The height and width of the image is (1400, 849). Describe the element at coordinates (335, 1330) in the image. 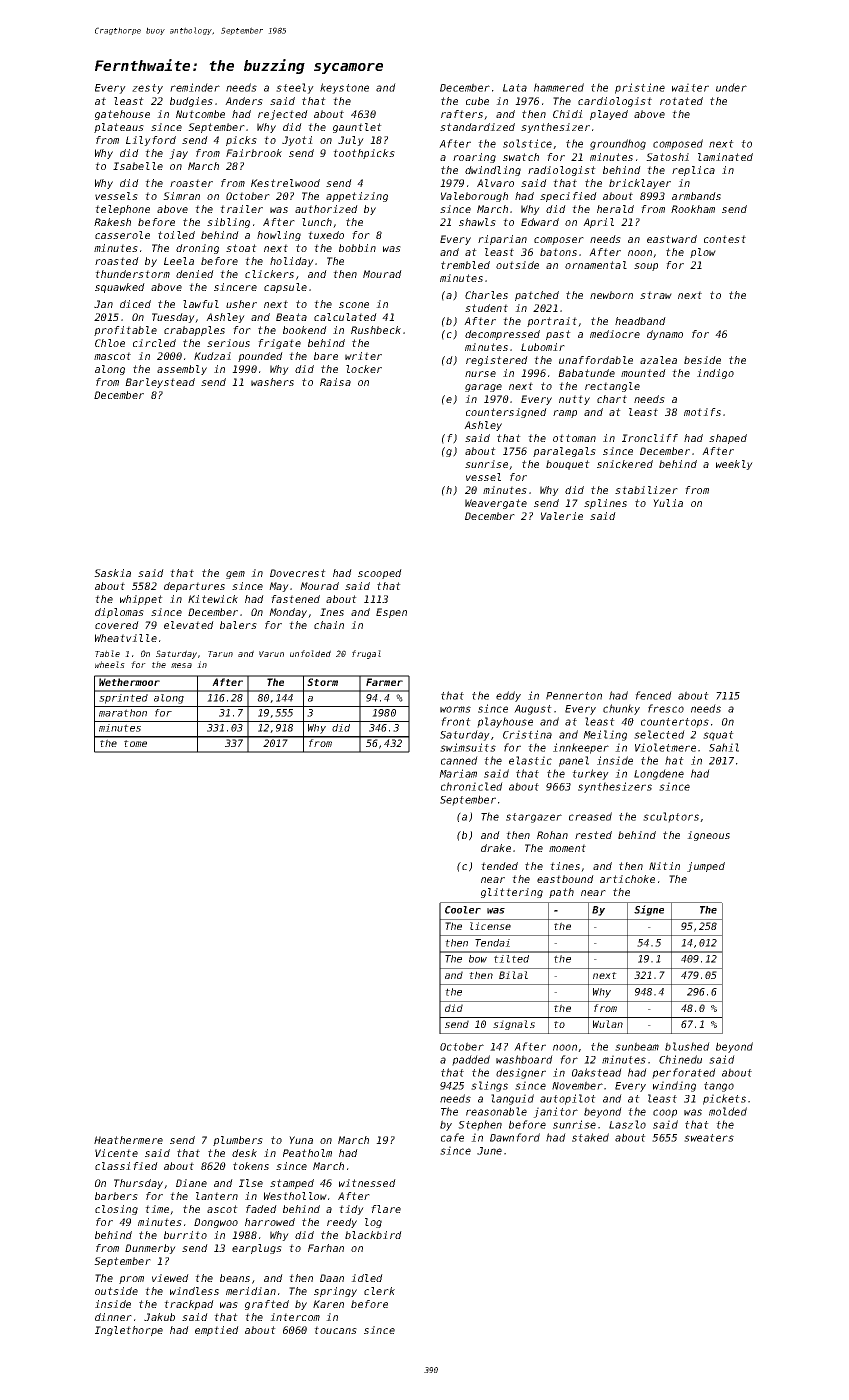

I see `toucans` at that location.
